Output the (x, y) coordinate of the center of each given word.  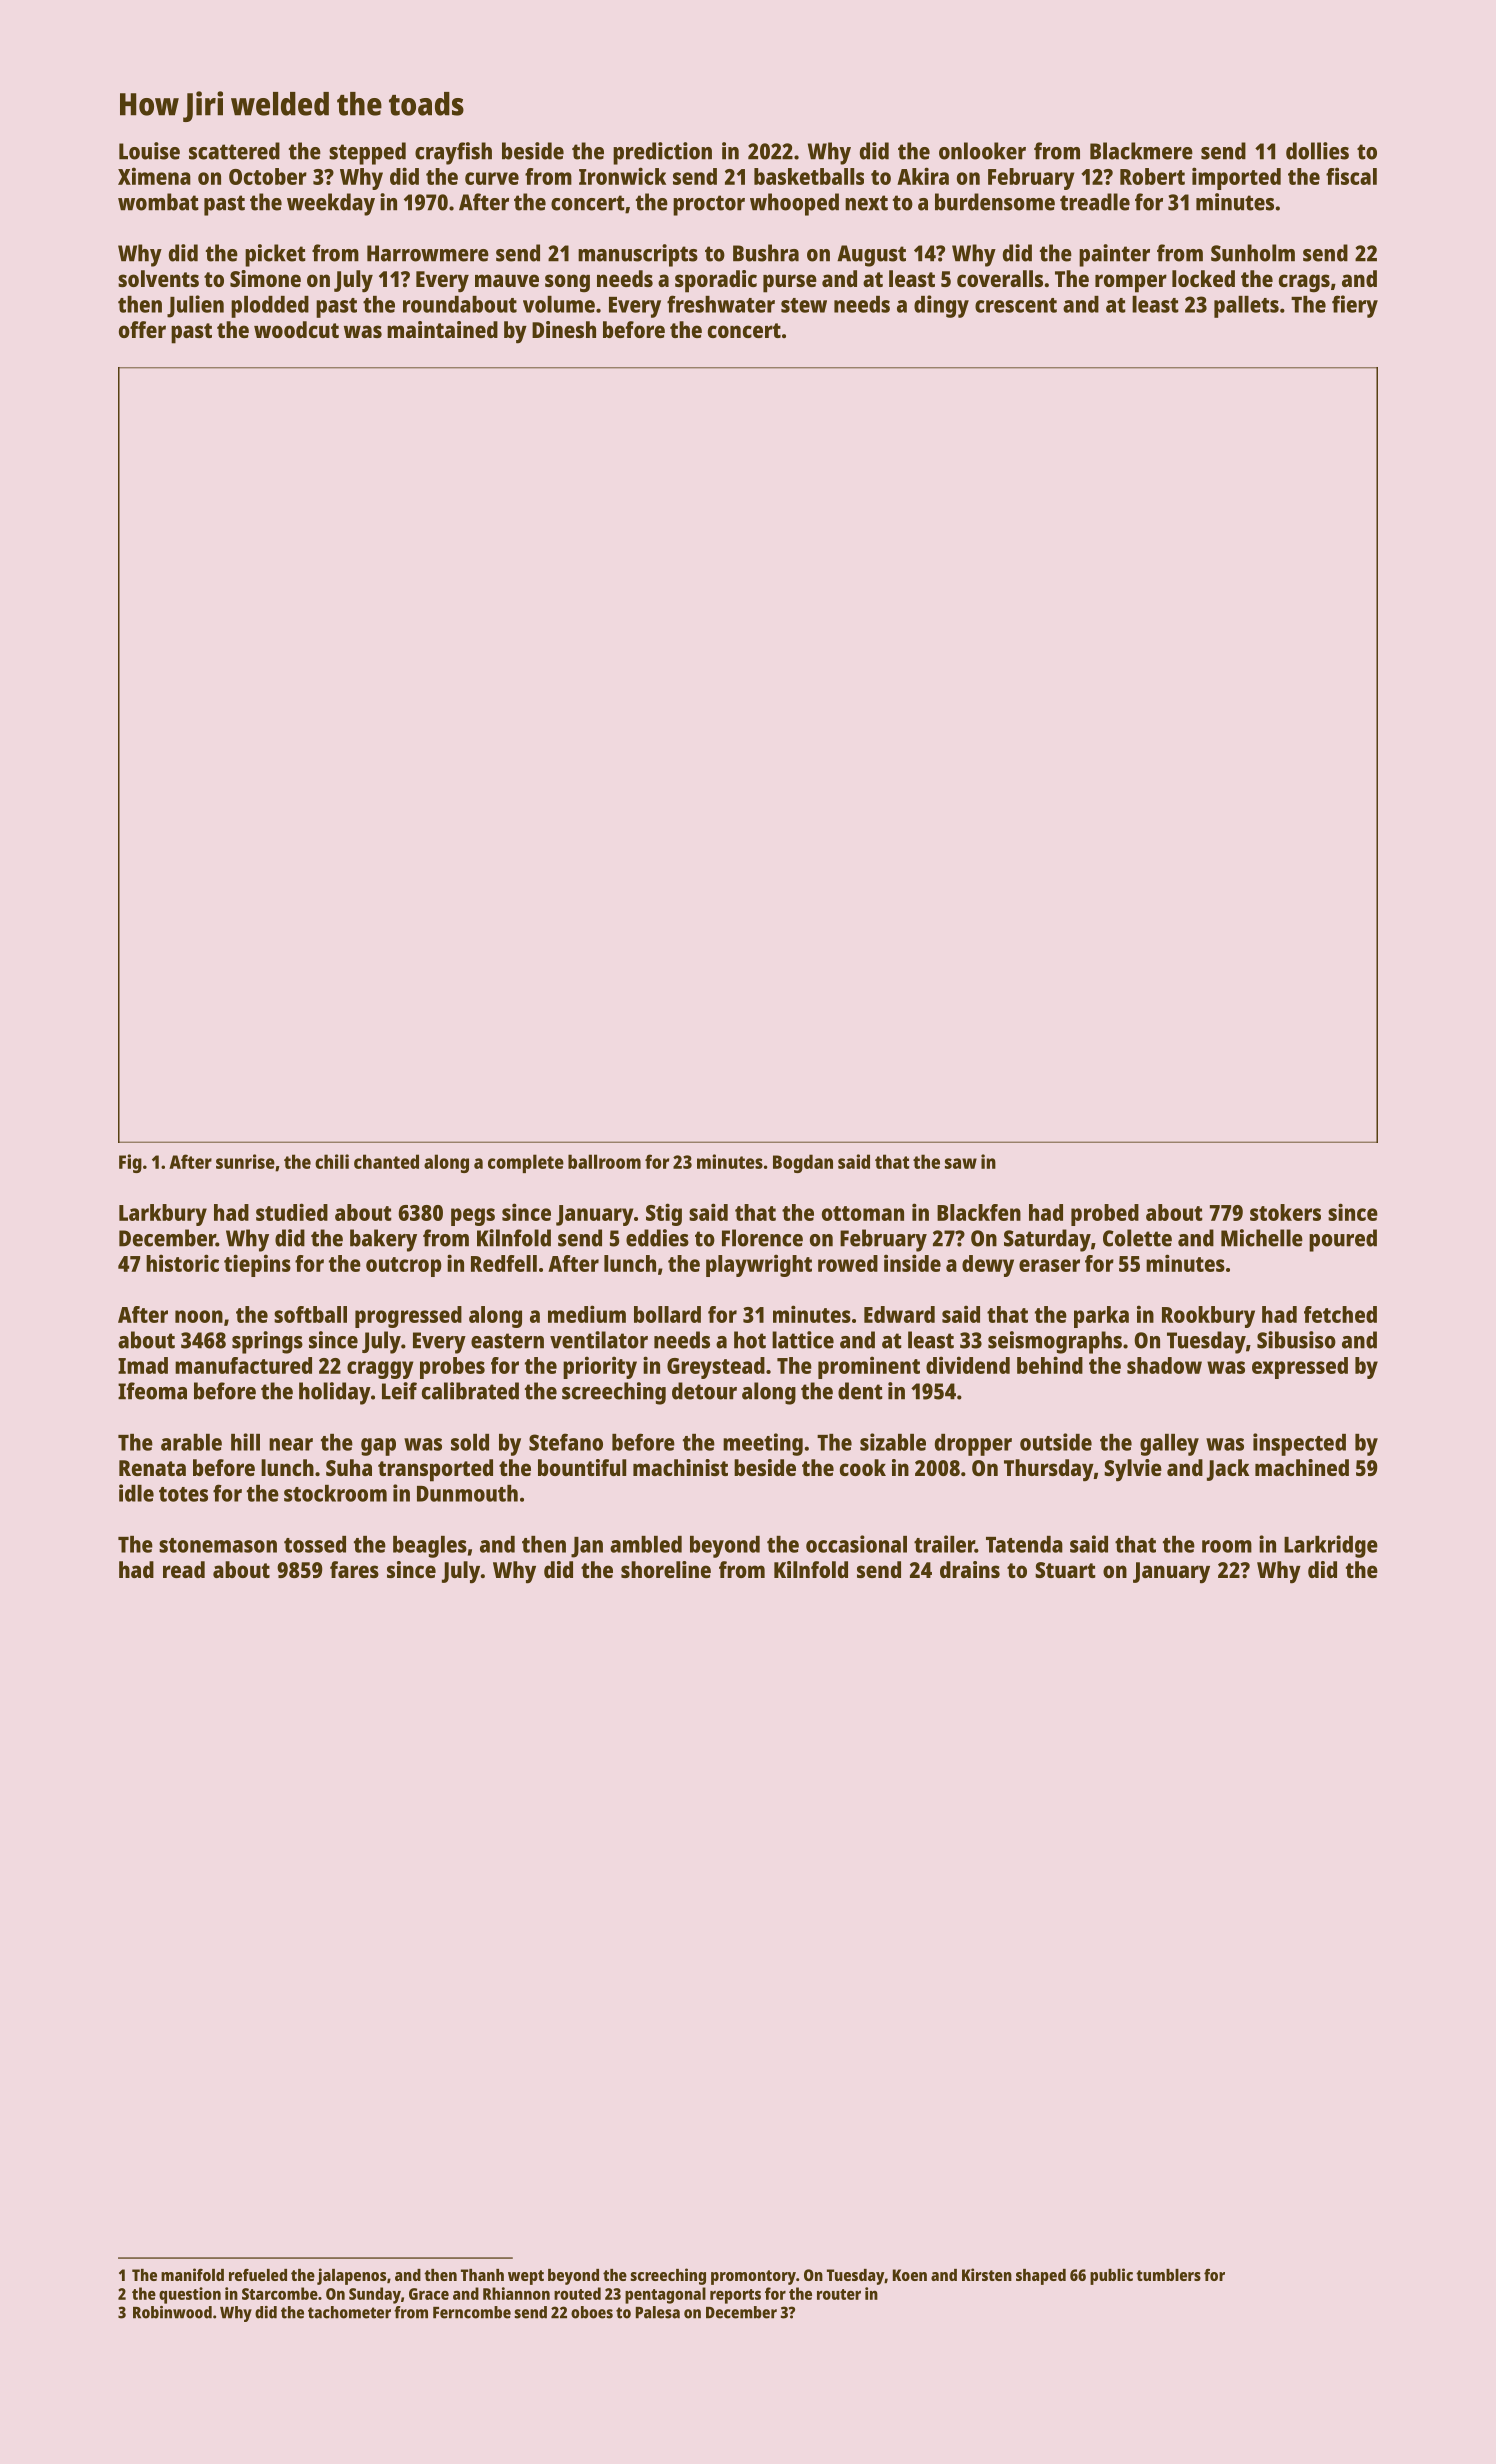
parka (1101, 1317)
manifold (192, 2274)
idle (136, 1493)
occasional (856, 1544)
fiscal (1351, 176)
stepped (367, 153)
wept (526, 2277)
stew (804, 305)
